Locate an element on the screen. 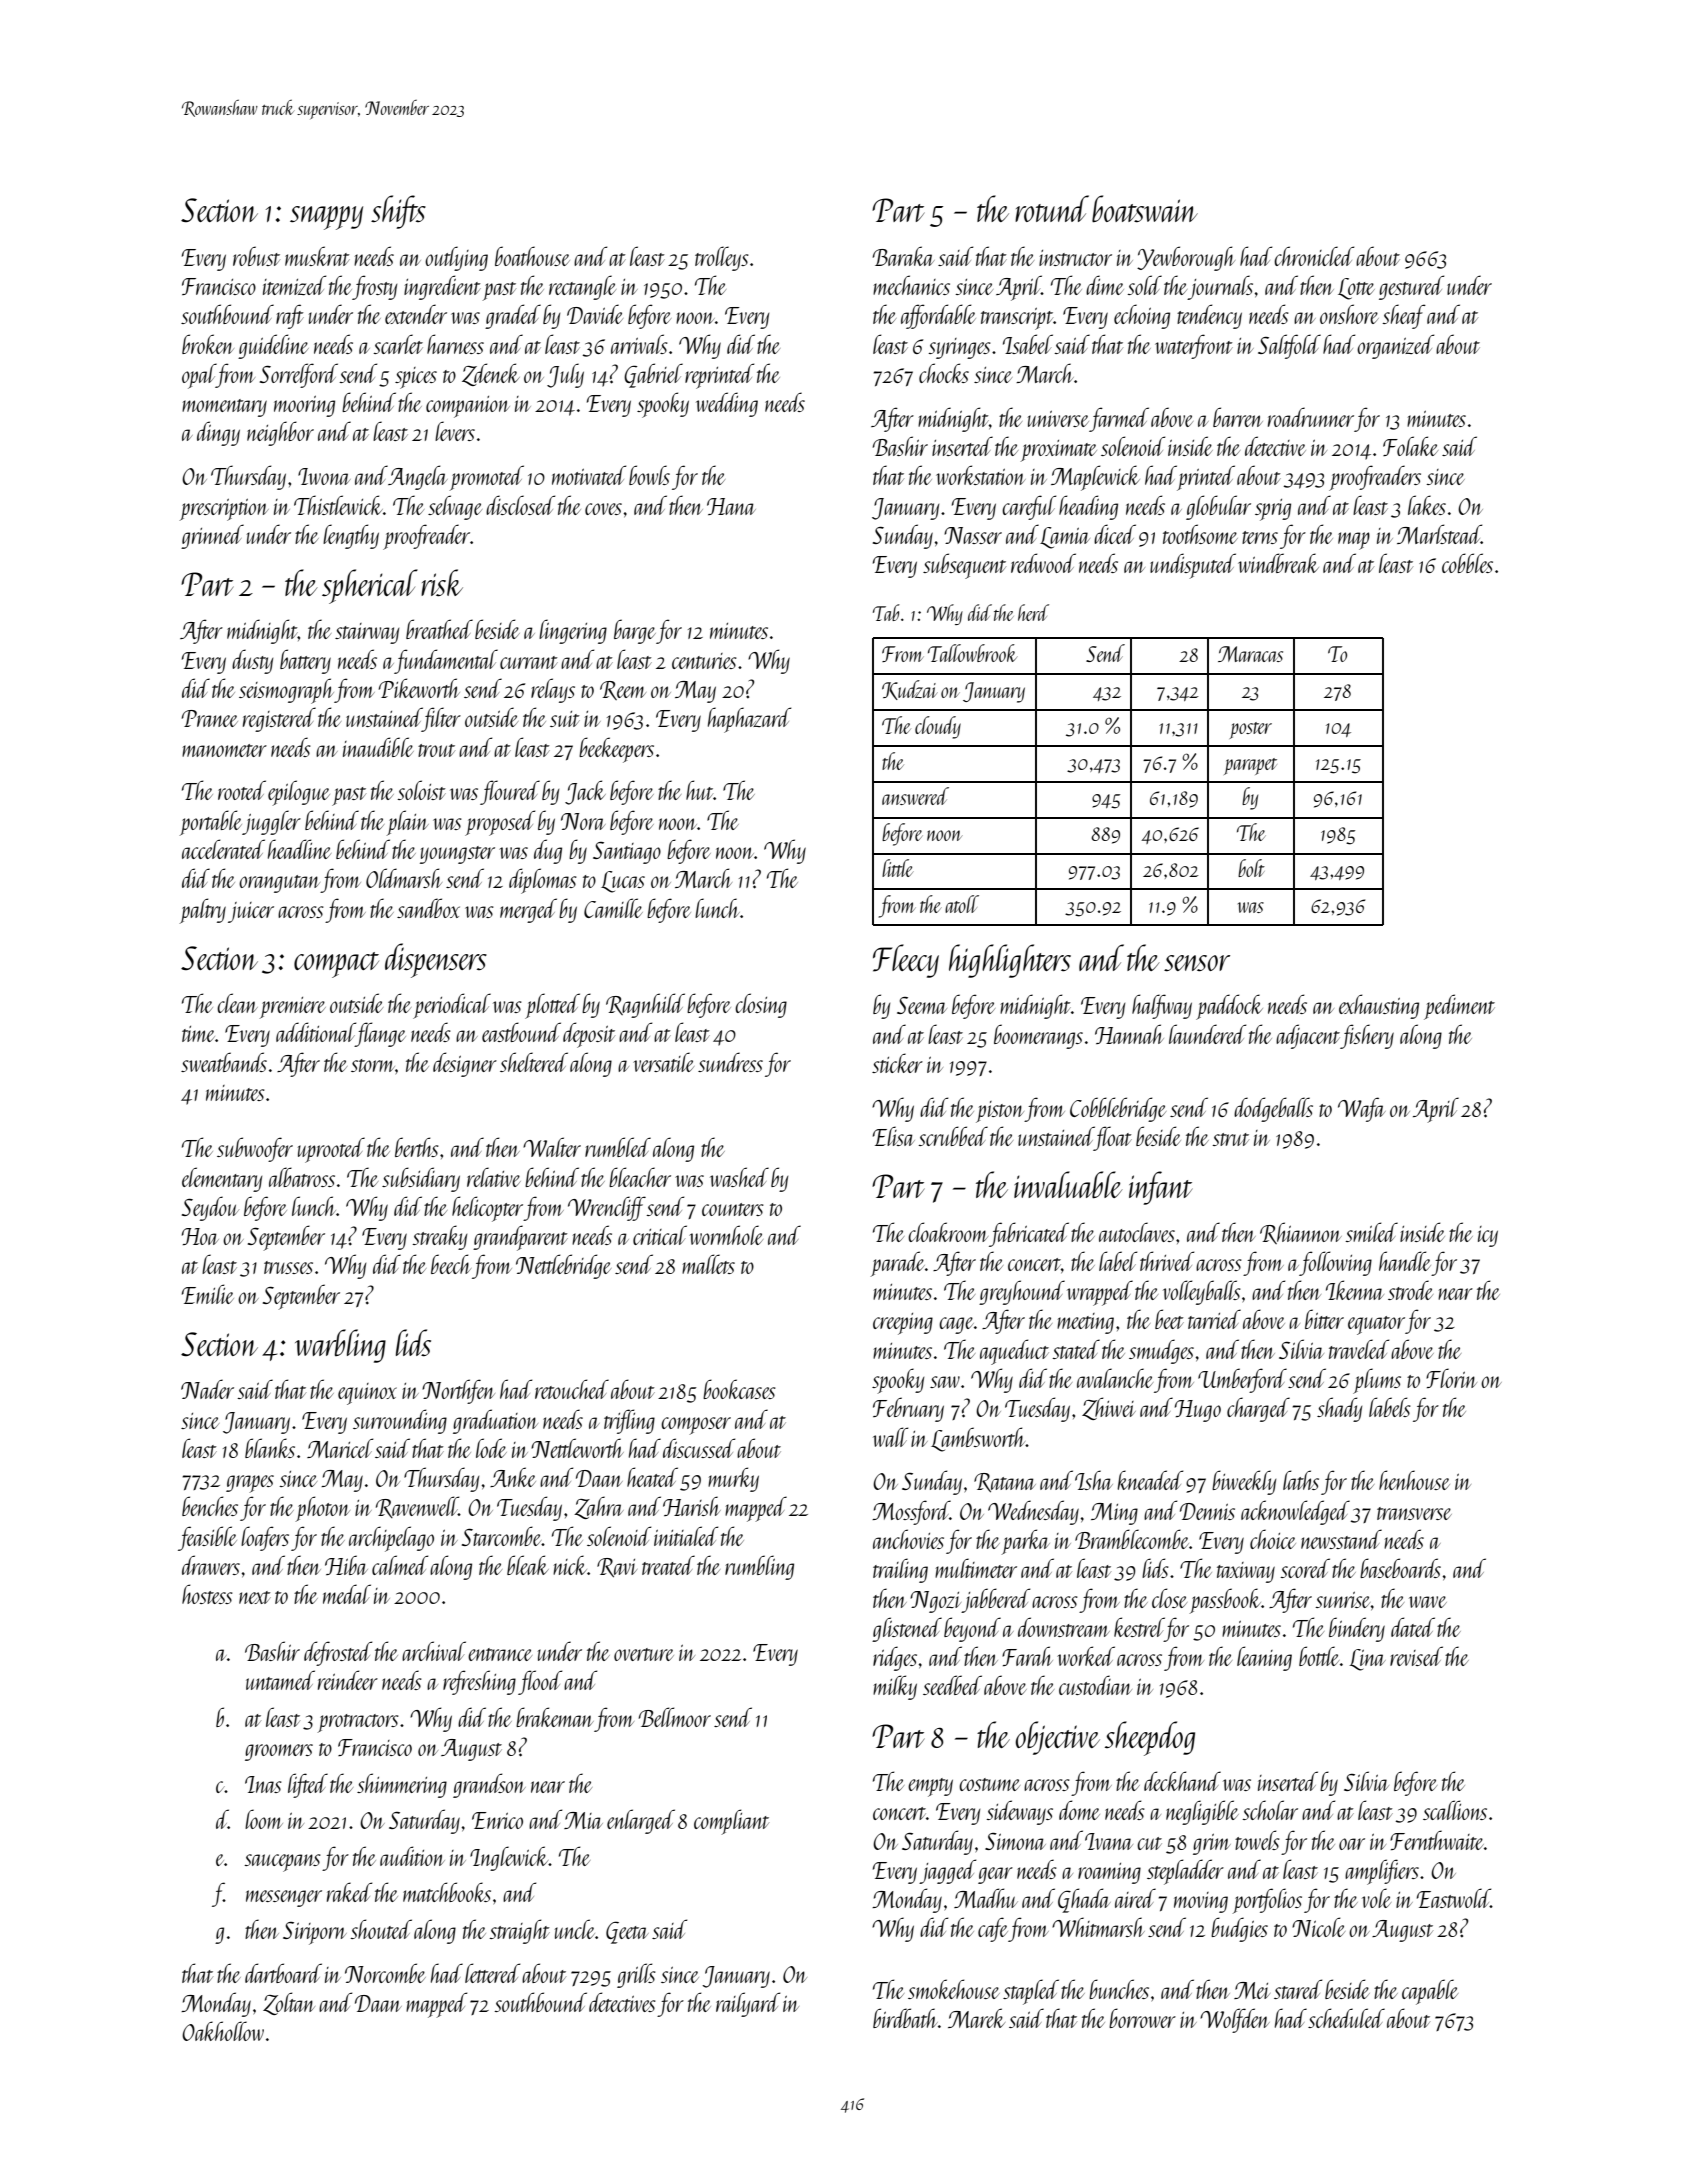  journals is located at coordinates (1220, 287).
